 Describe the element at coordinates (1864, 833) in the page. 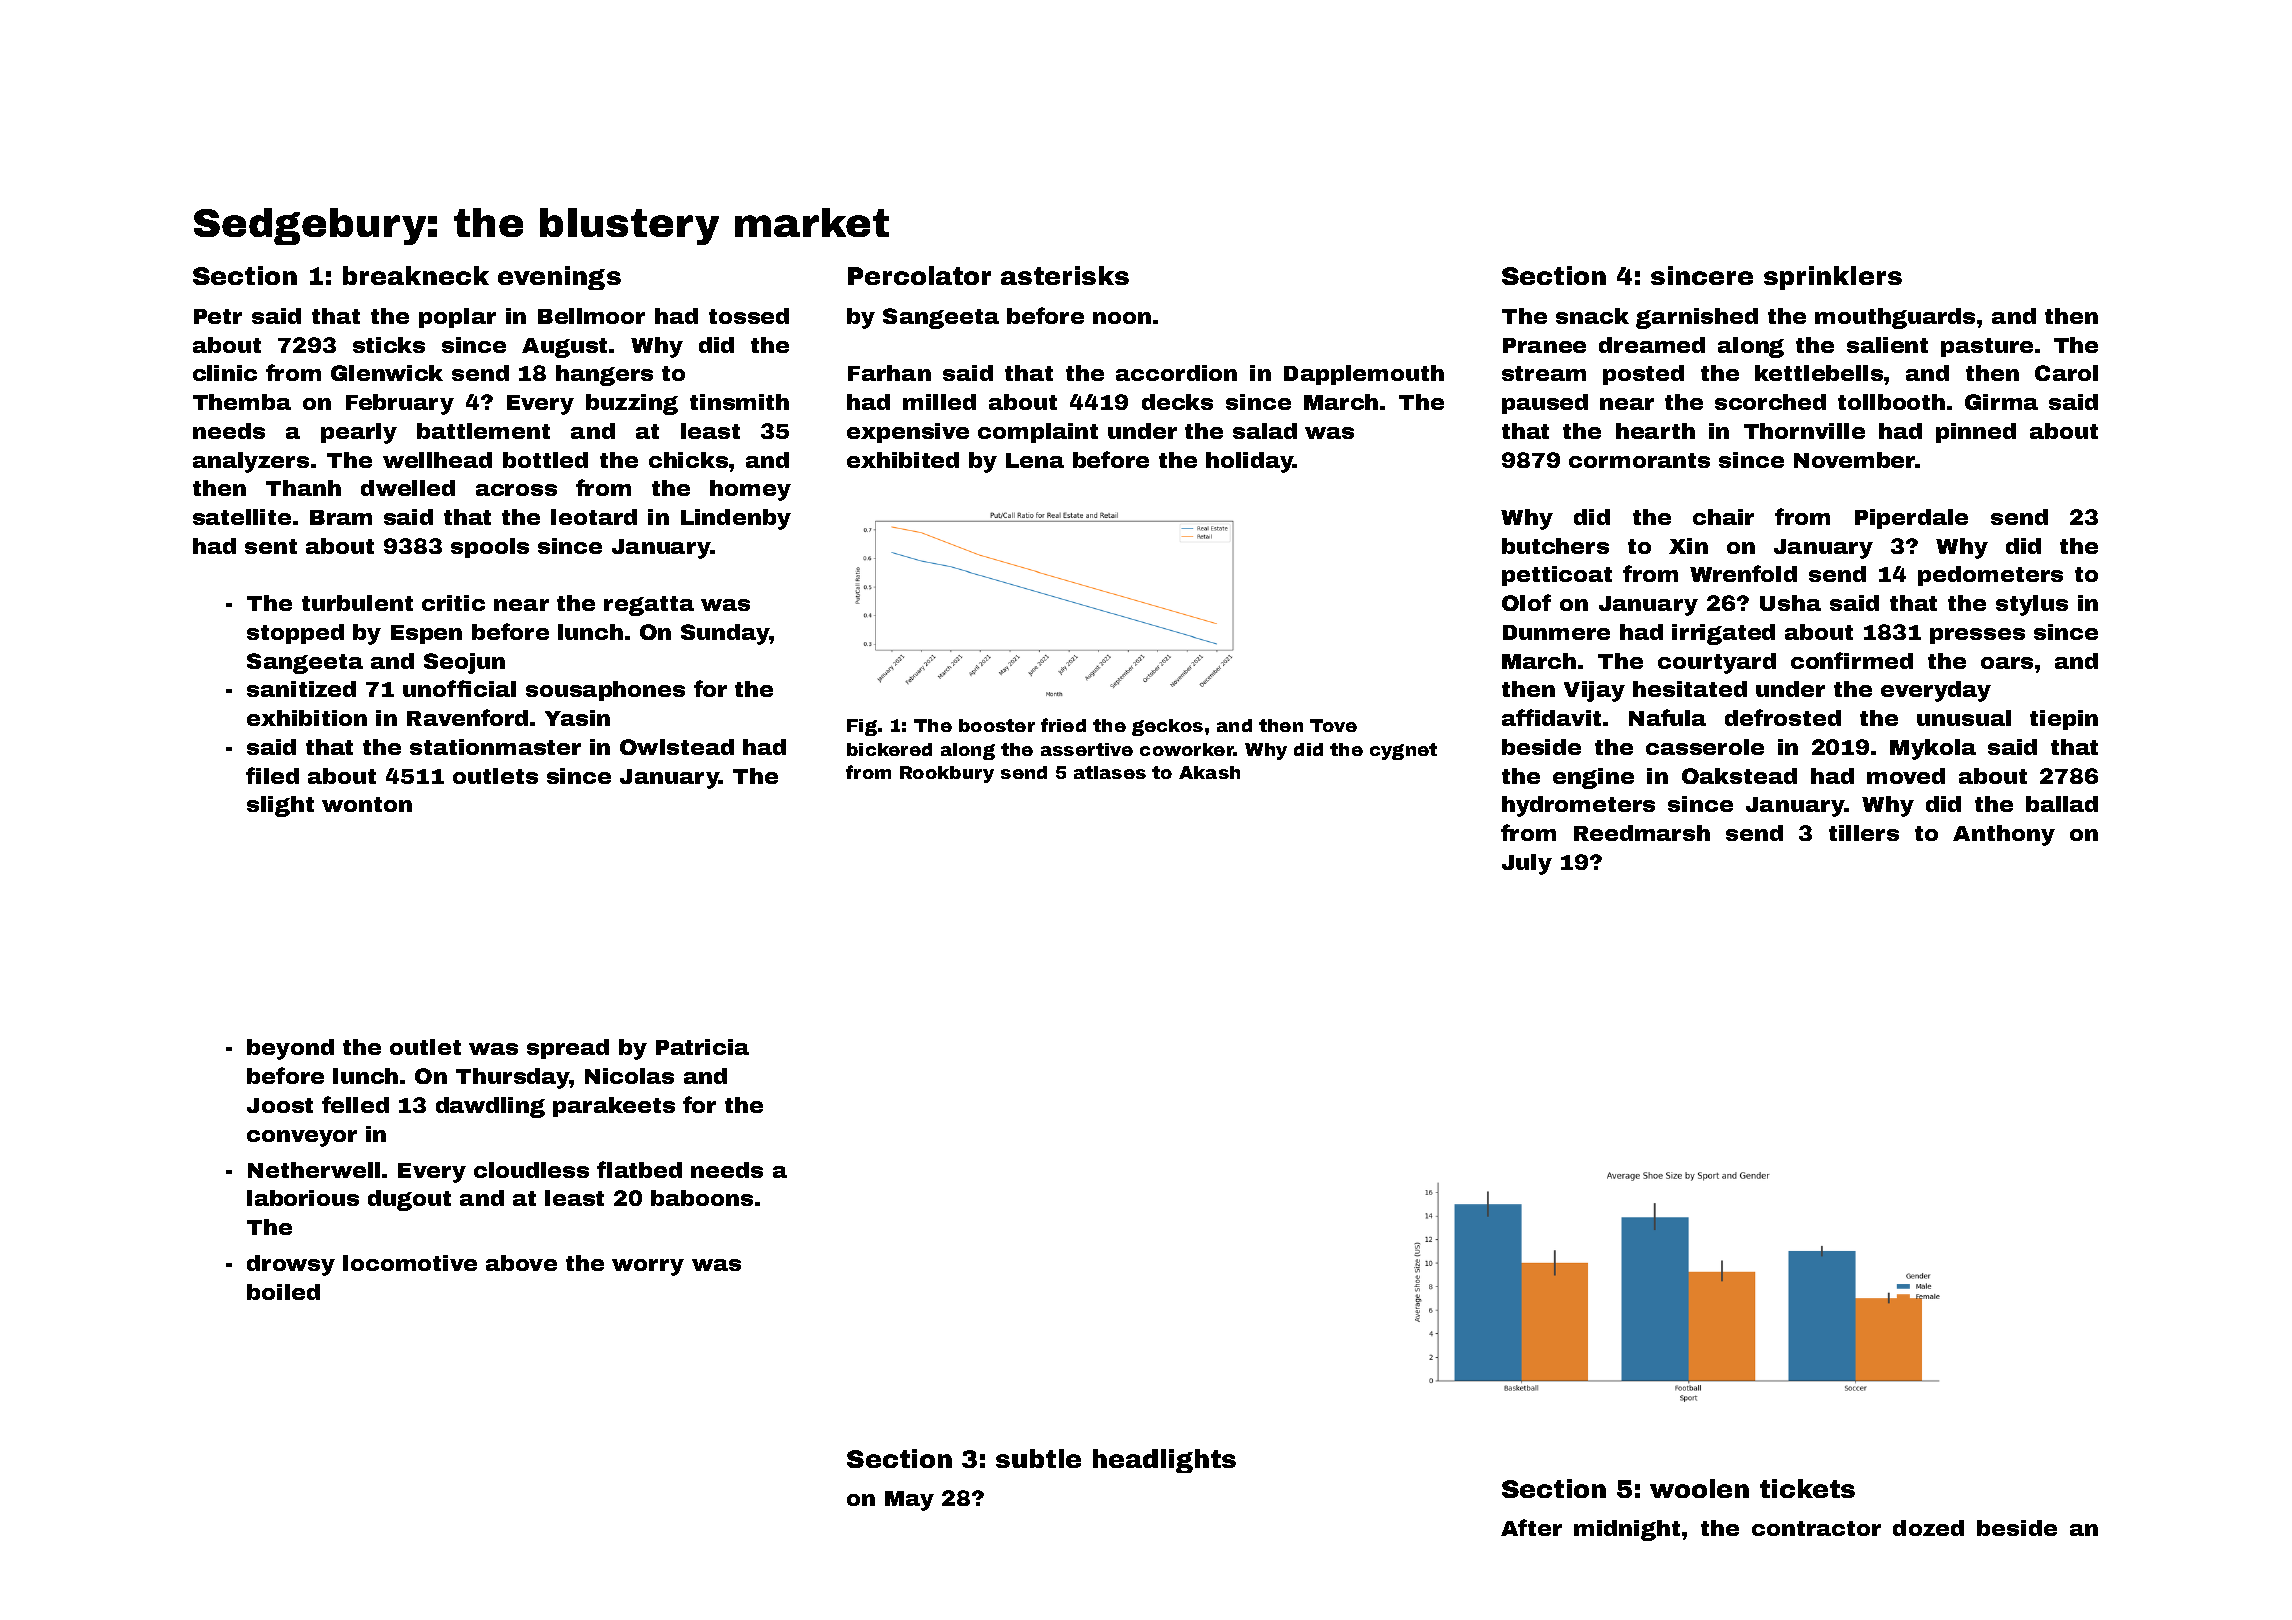

I see `tillers` at that location.
